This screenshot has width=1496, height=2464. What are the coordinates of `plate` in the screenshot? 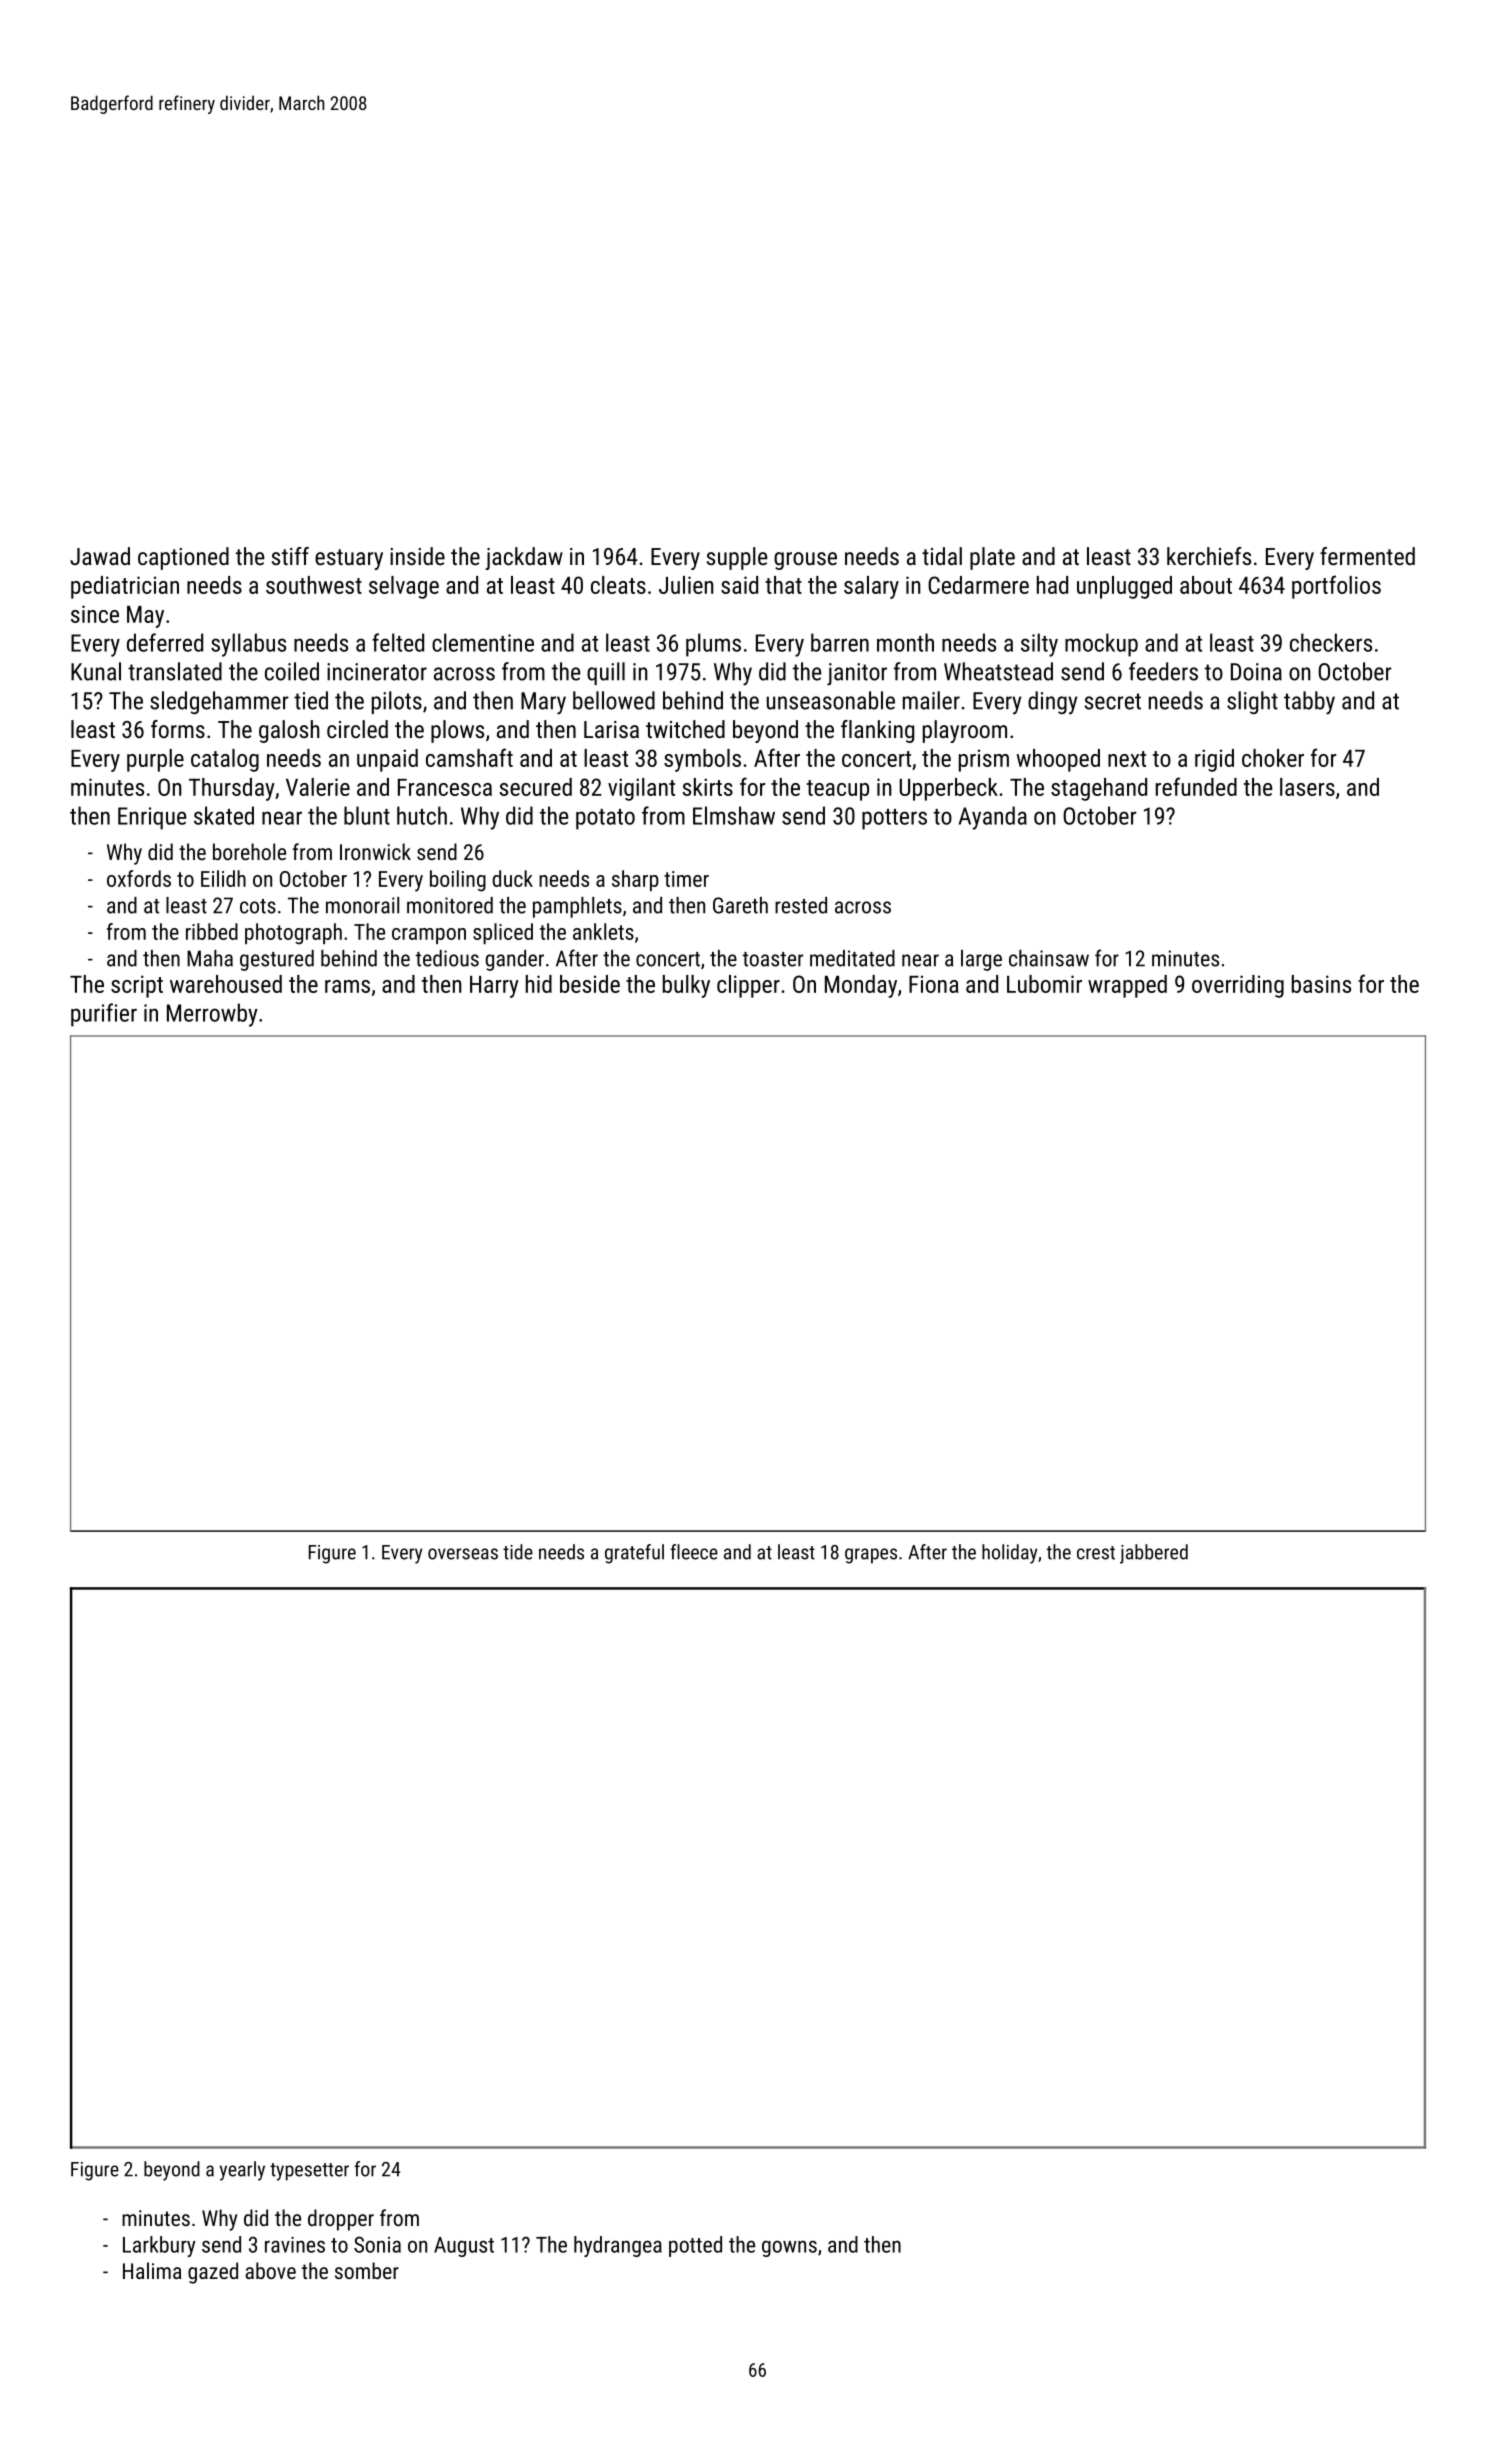 It's located at (992, 558).
